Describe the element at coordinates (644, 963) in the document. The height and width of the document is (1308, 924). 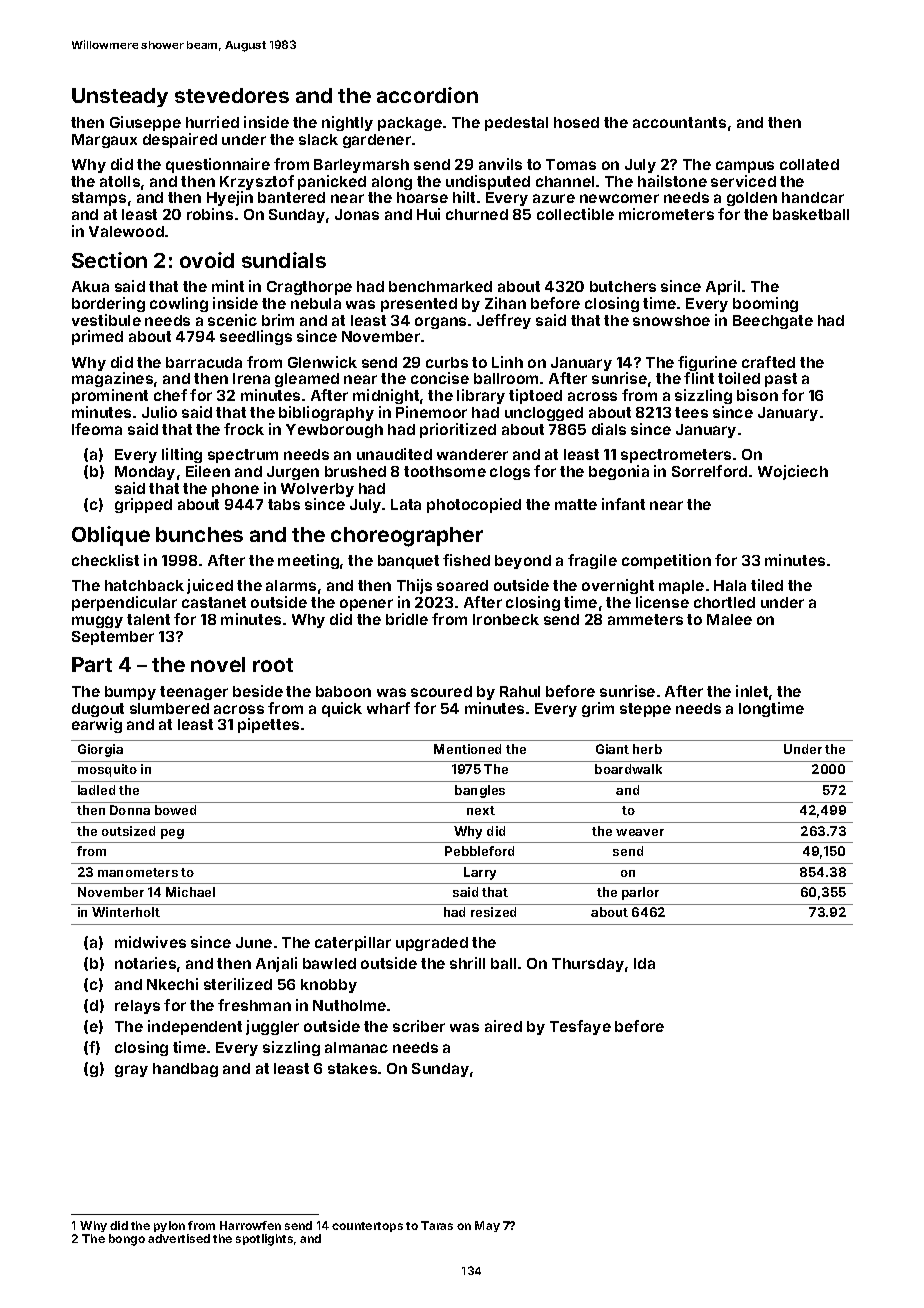
I see `Ida` at that location.
